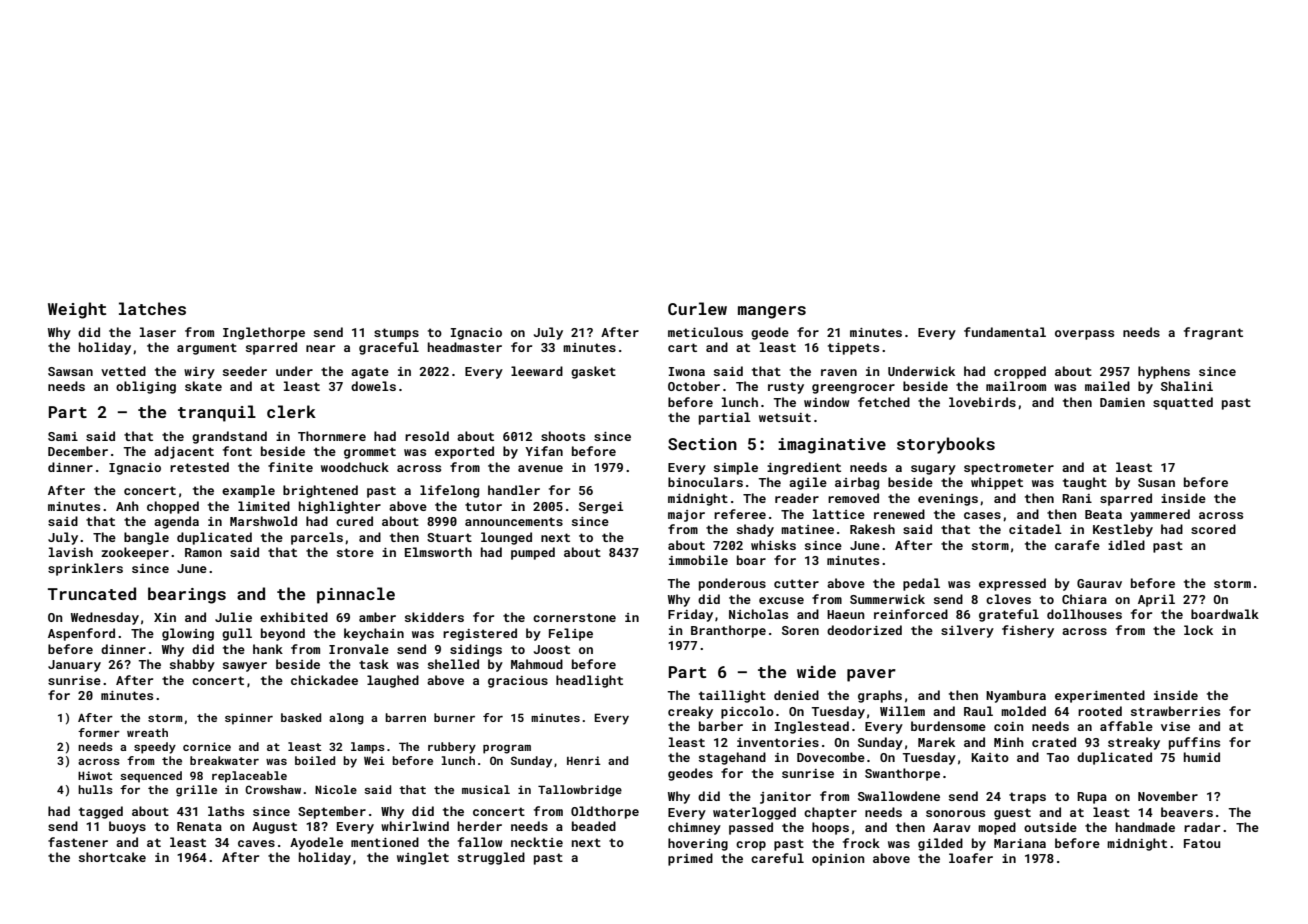 Image resolution: width=1308 pixels, height=924 pixels. Describe the element at coordinates (1213, 333) in the document. I see `fragrant` at that location.
